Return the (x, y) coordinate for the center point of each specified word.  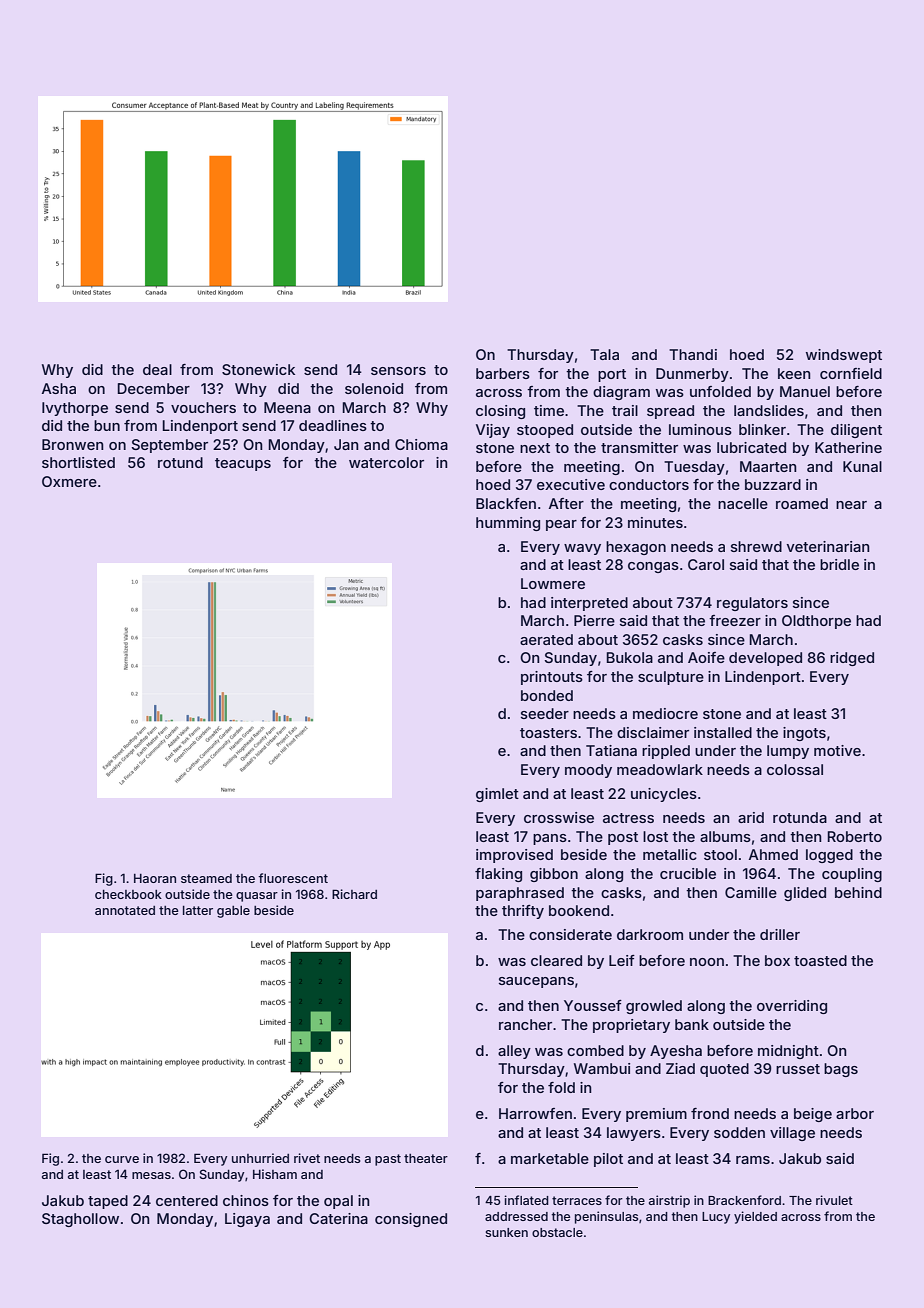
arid (751, 817)
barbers (503, 373)
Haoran (155, 878)
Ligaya (247, 1220)
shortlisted (78, 462)
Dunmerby (692, 375)
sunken (506, 1232)
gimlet (497, 795)
